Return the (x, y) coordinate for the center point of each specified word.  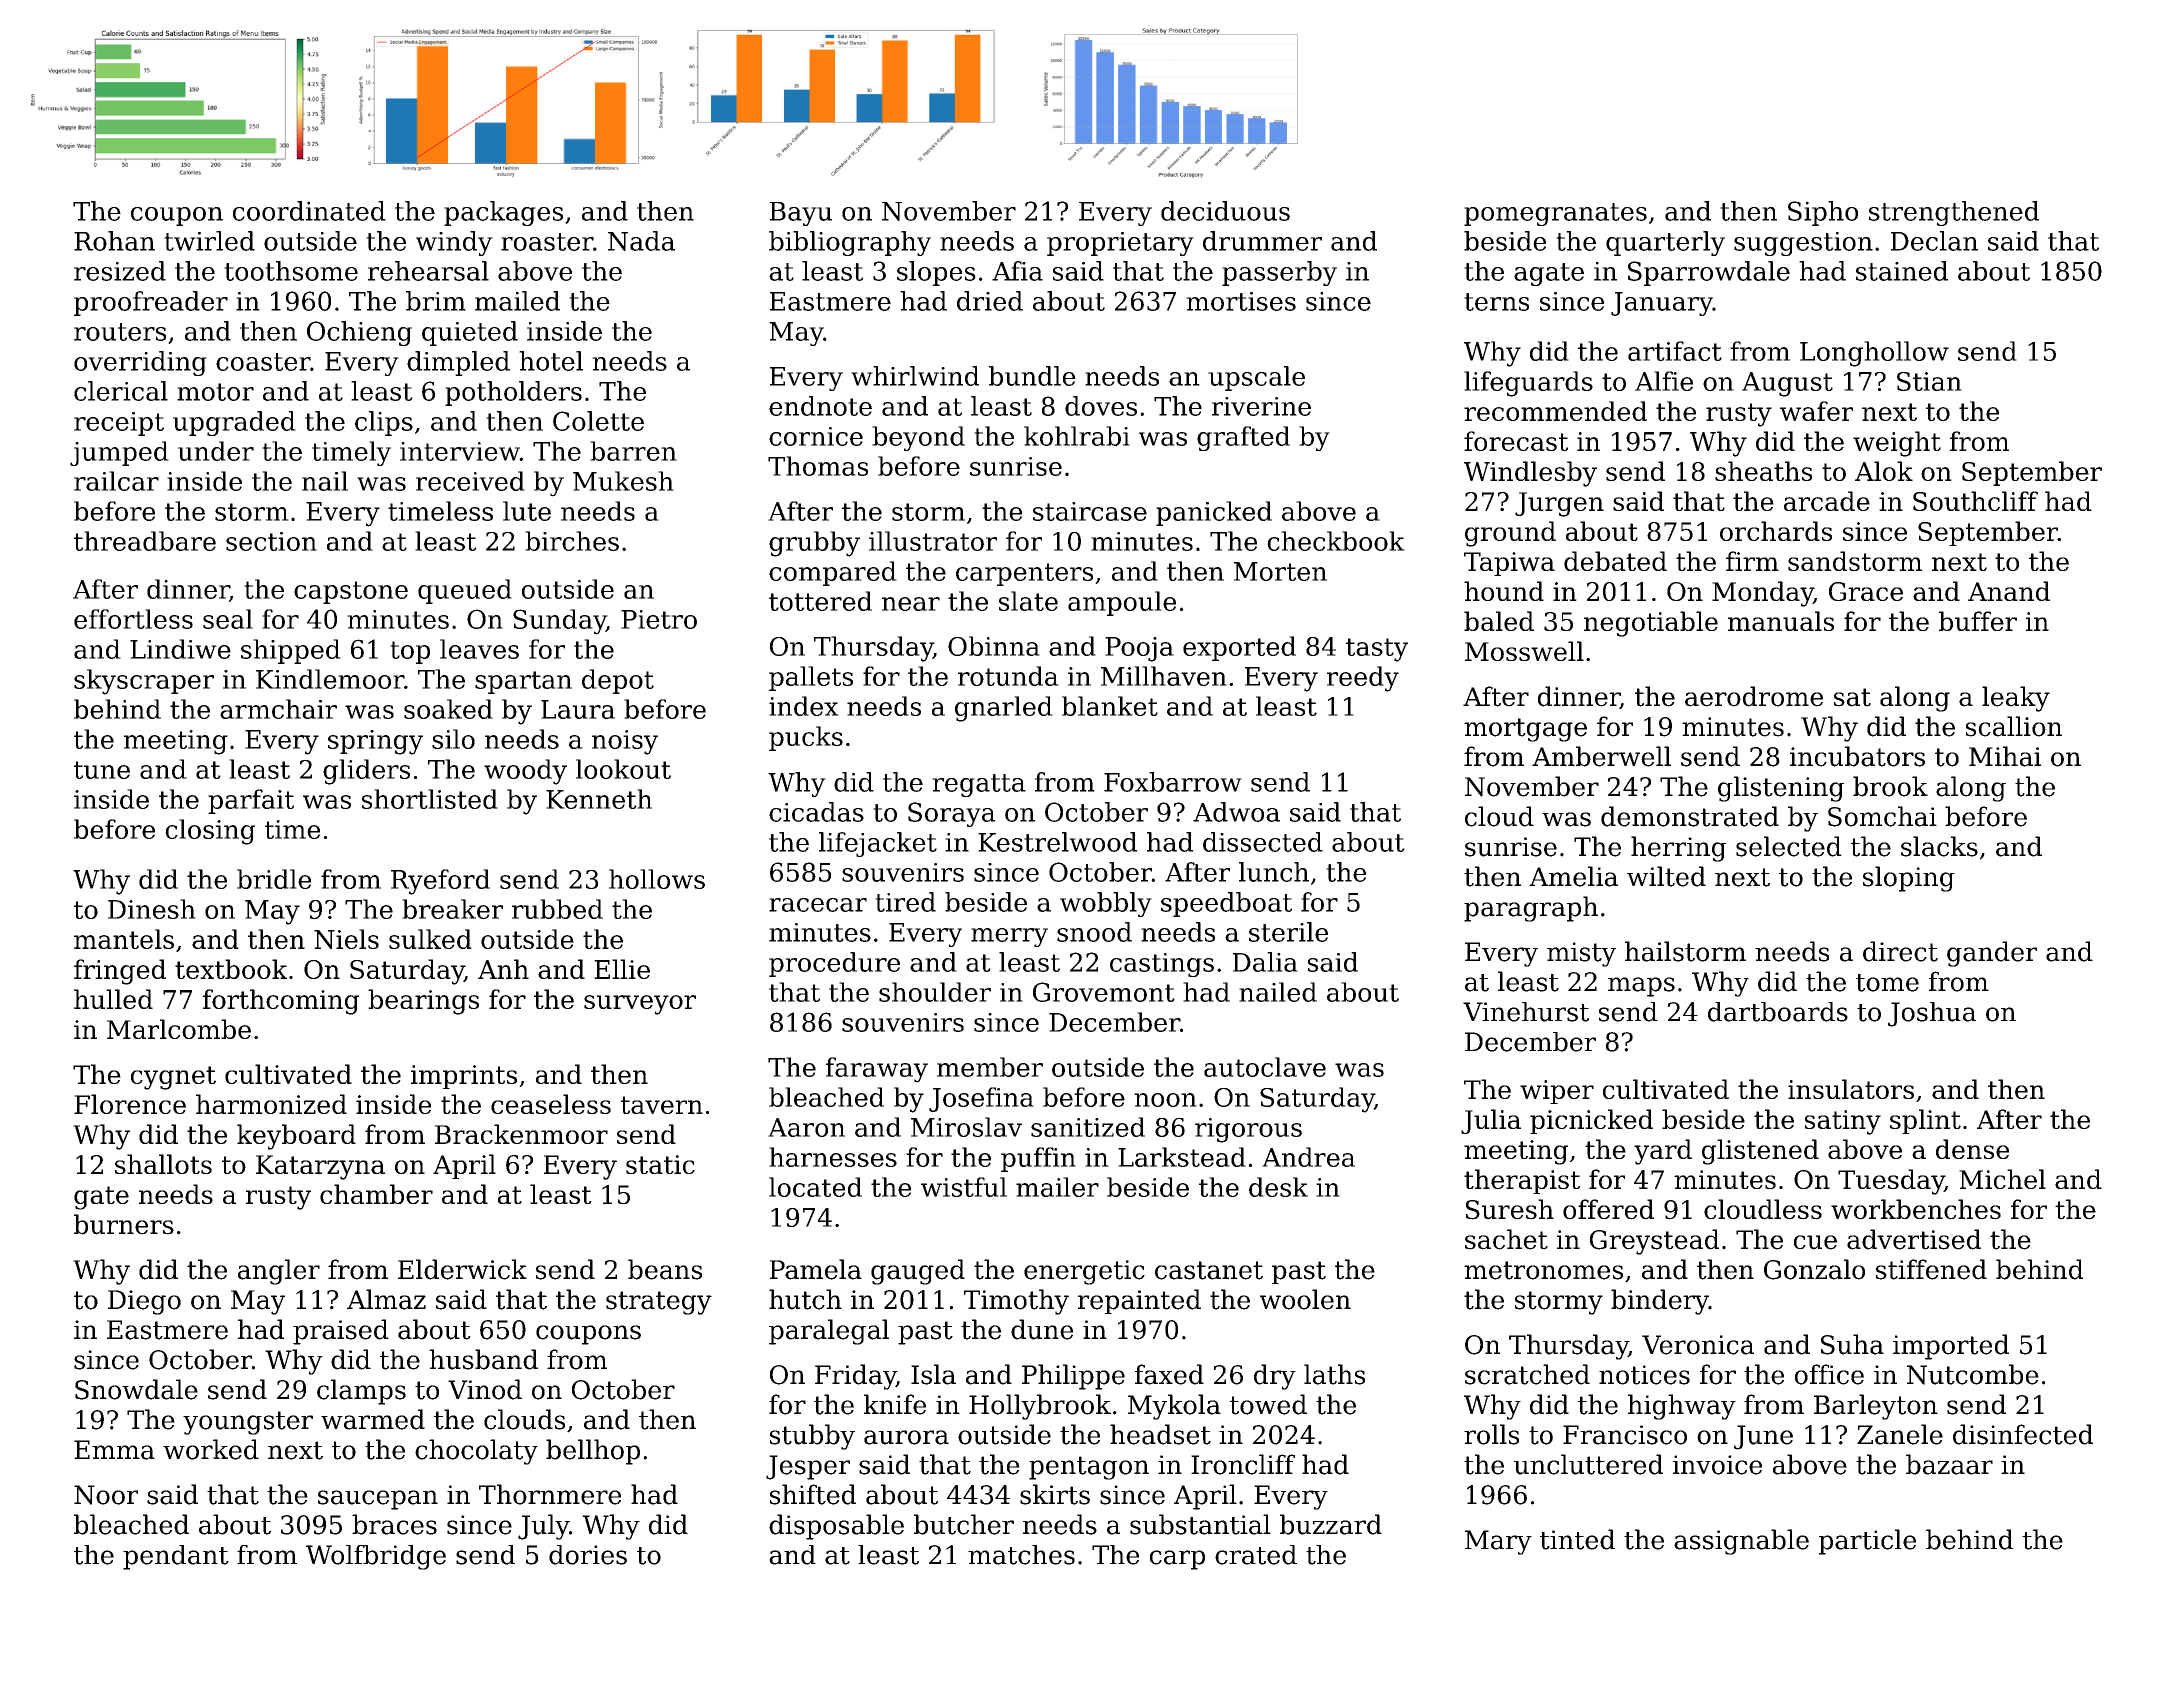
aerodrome (1754, 696)
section (271, 541)
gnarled (1004, 709)
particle (1867, 1542)
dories (588, 1555)
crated (1256, 1555)
